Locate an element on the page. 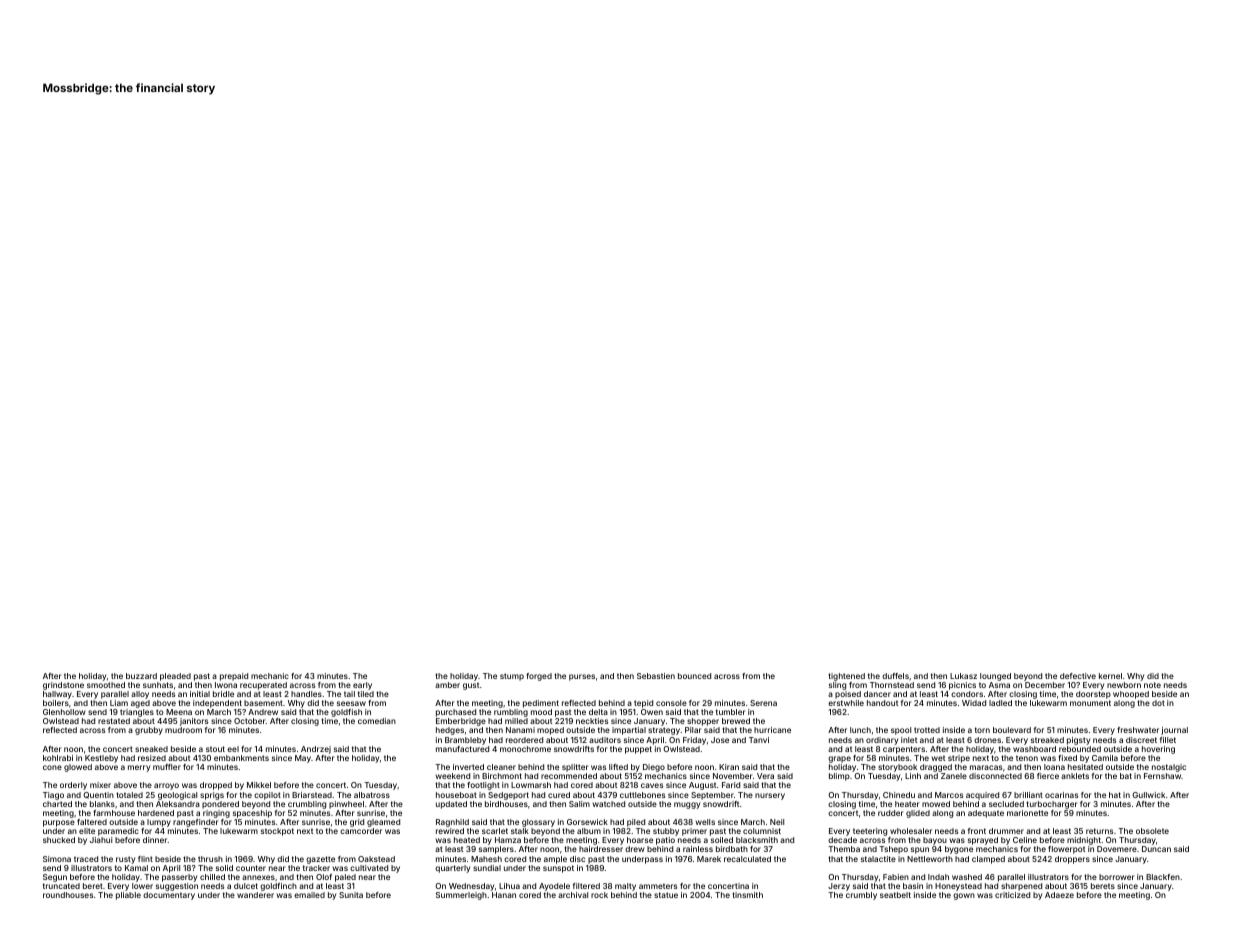 This image has width=1233, height=952. October is located at coordinates (250, 721).
